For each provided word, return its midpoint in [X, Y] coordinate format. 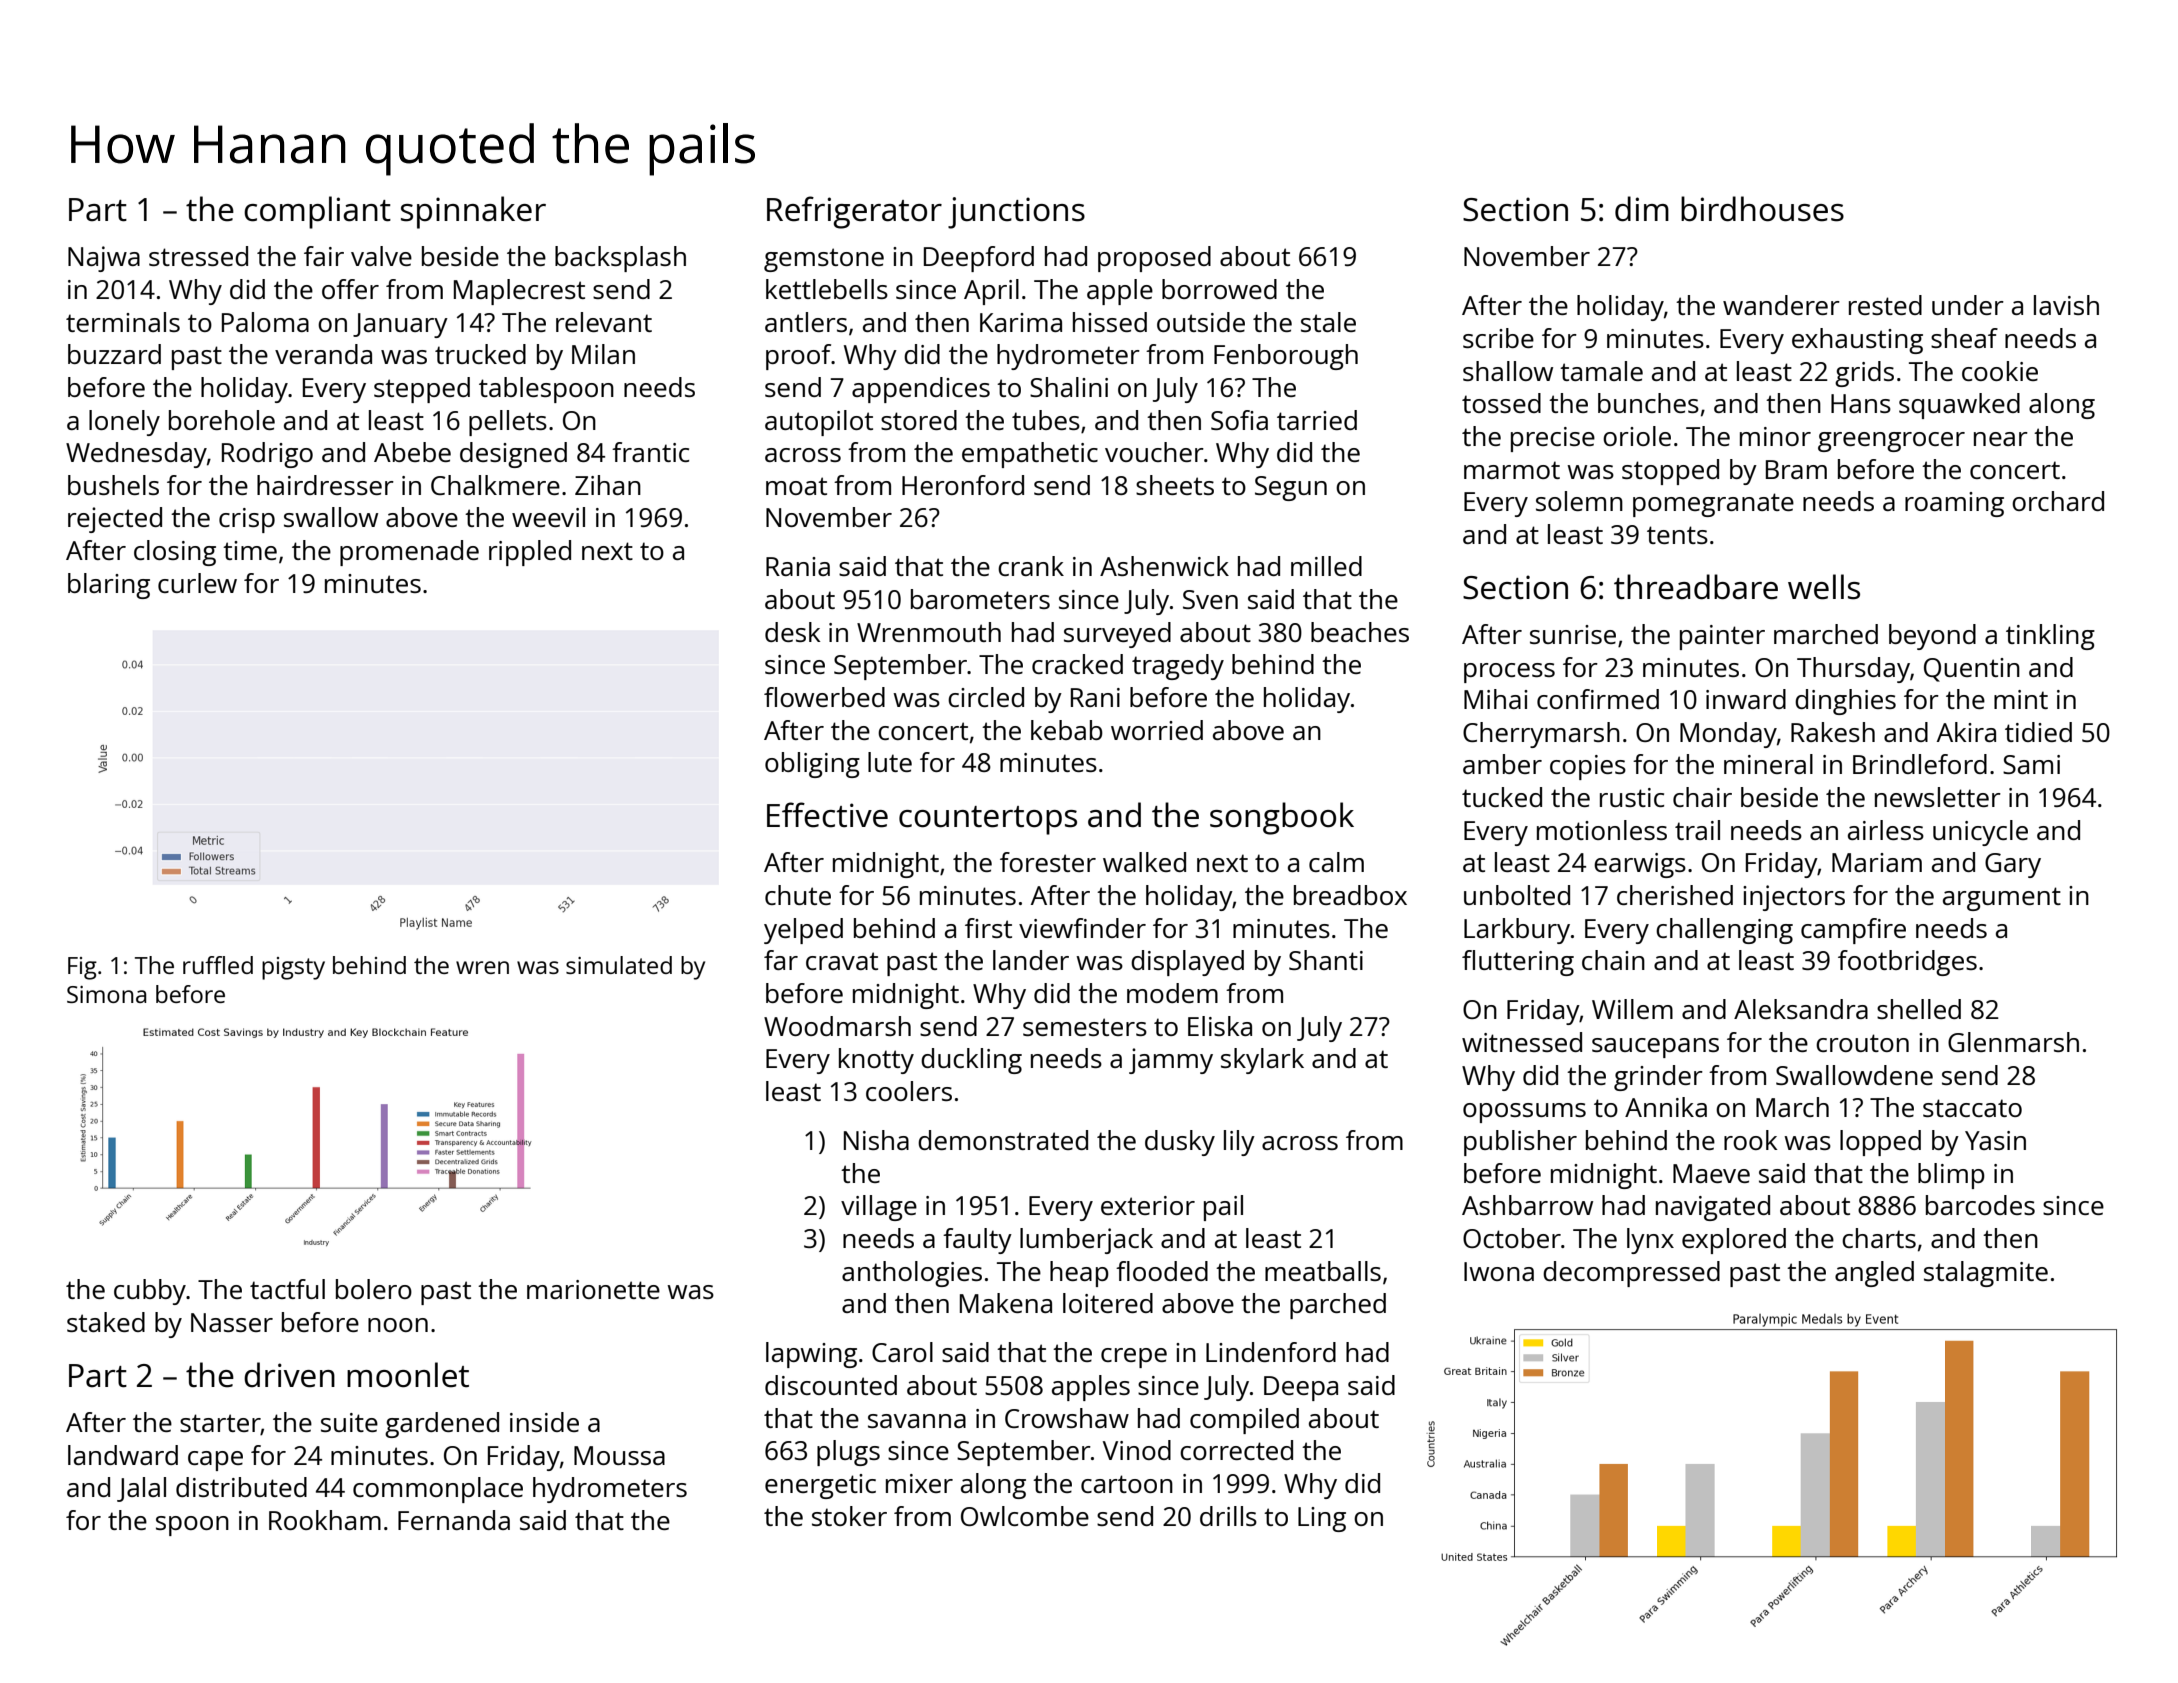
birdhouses [1762, 209]
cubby [150, 1292]
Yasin [1995, 1140]
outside [1201, 322]
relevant [604, 322]
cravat [842, 961]
